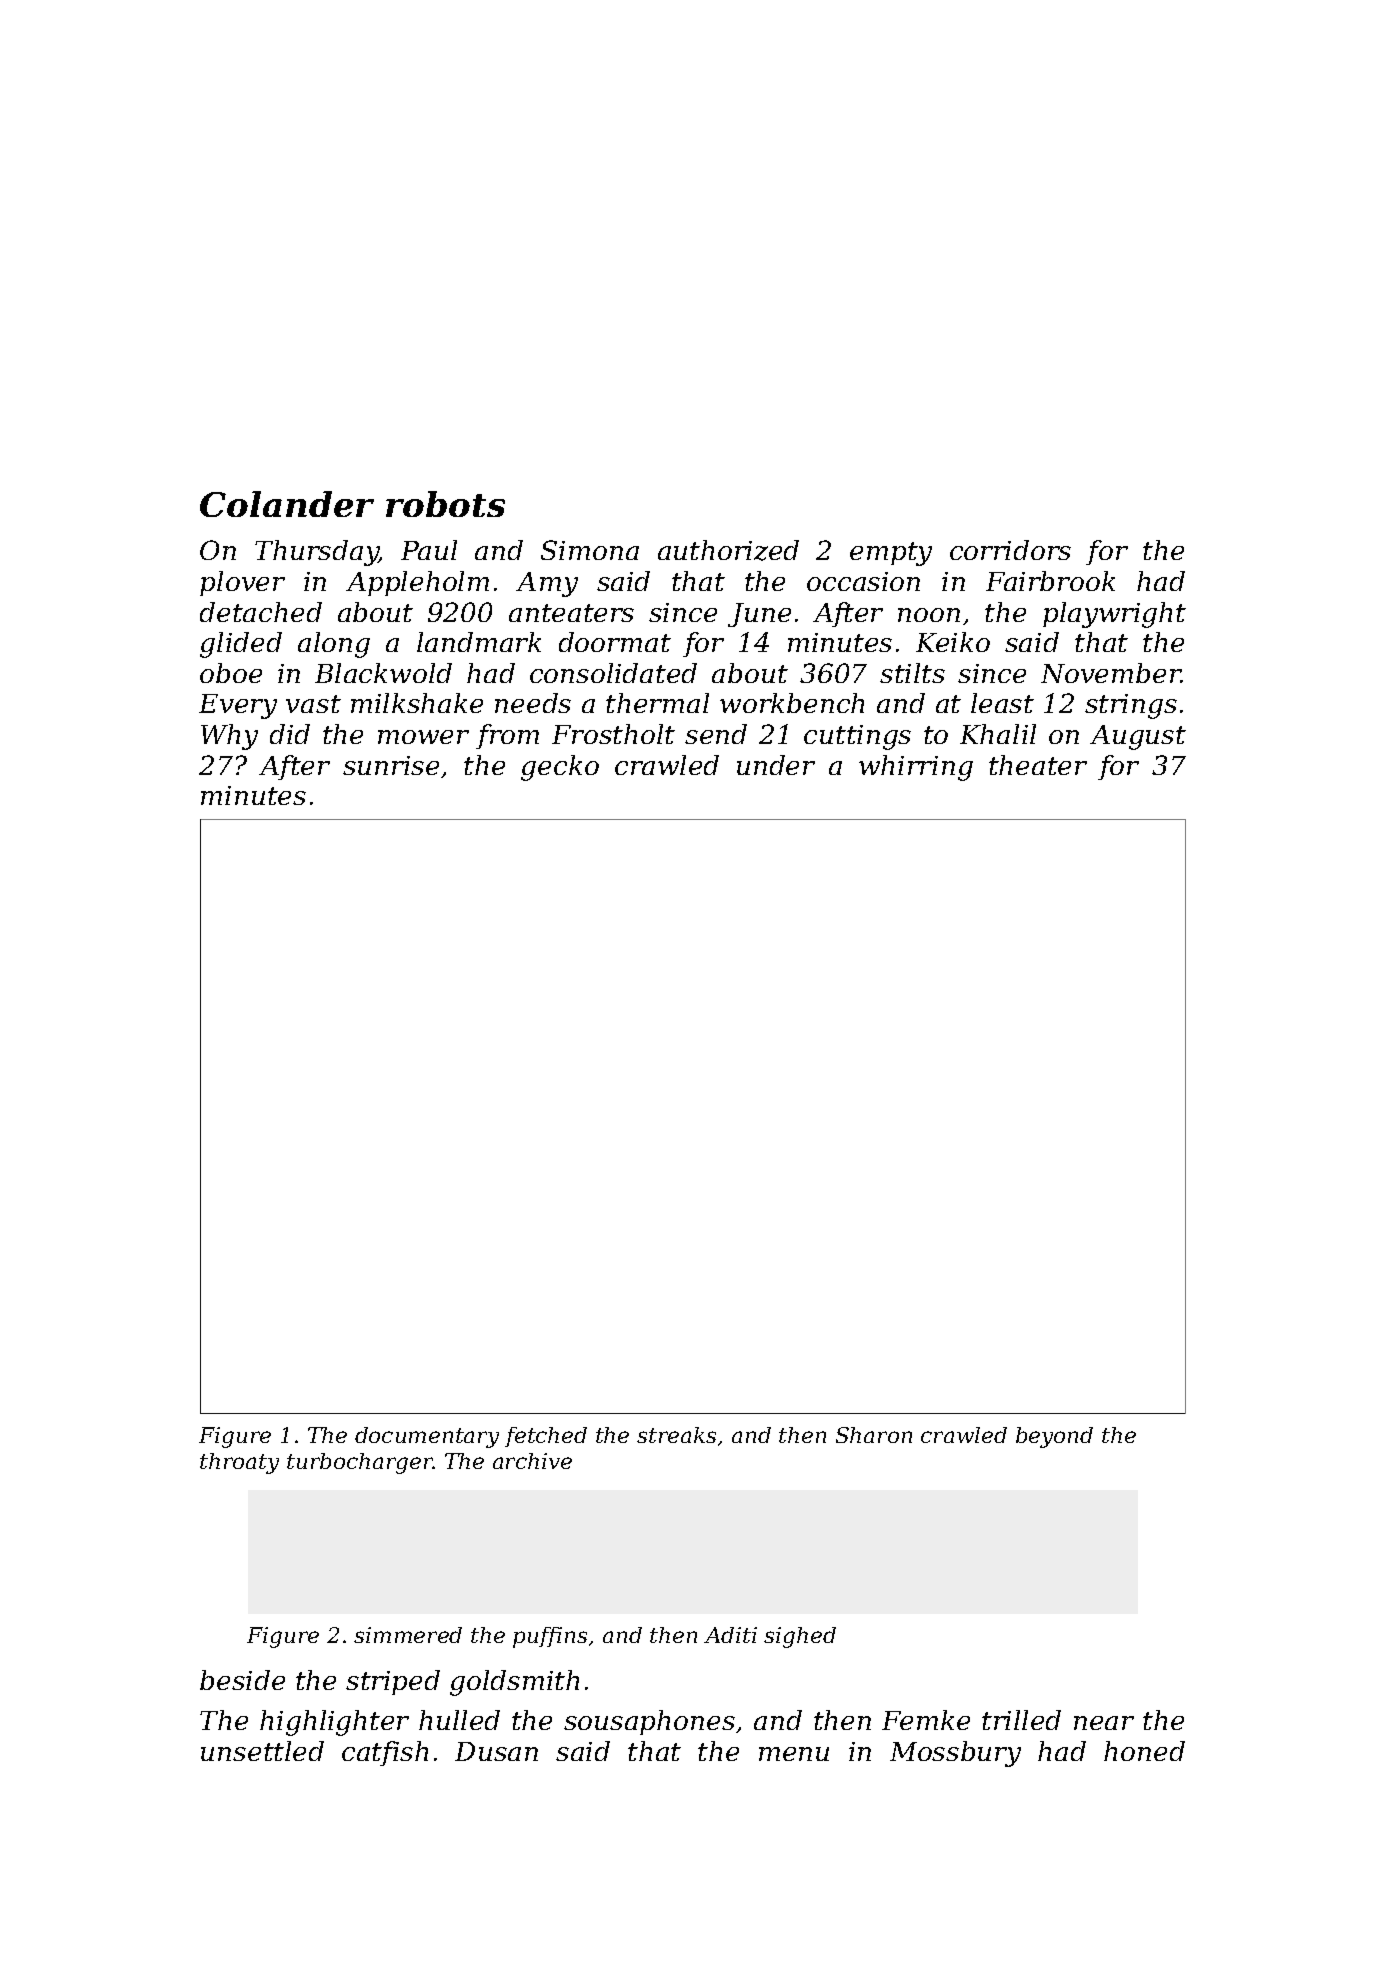  I want to click on documentary, so click(427, 1437).
